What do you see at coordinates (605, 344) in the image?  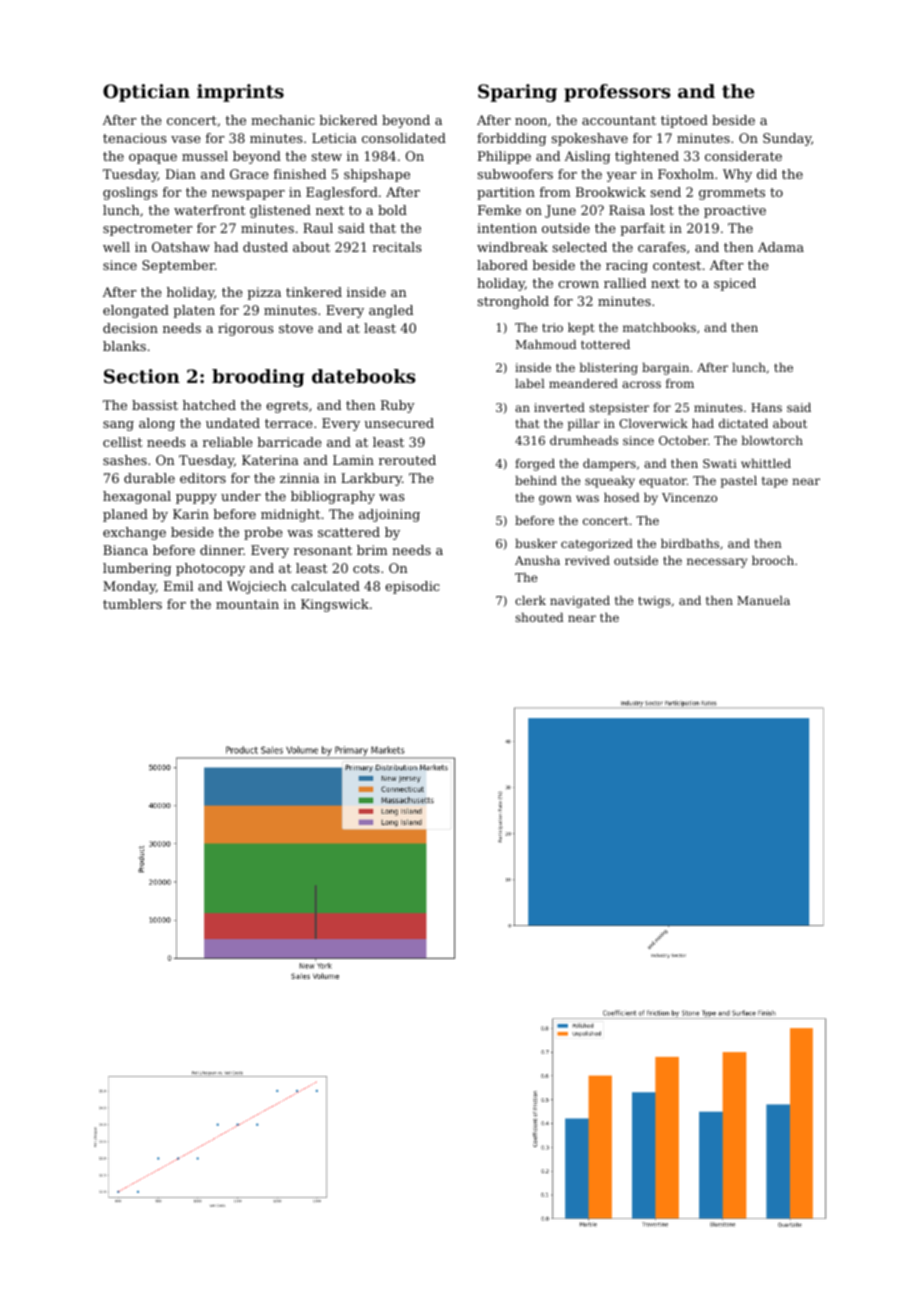 I see `tottered` at bounding box center [605, 344].
